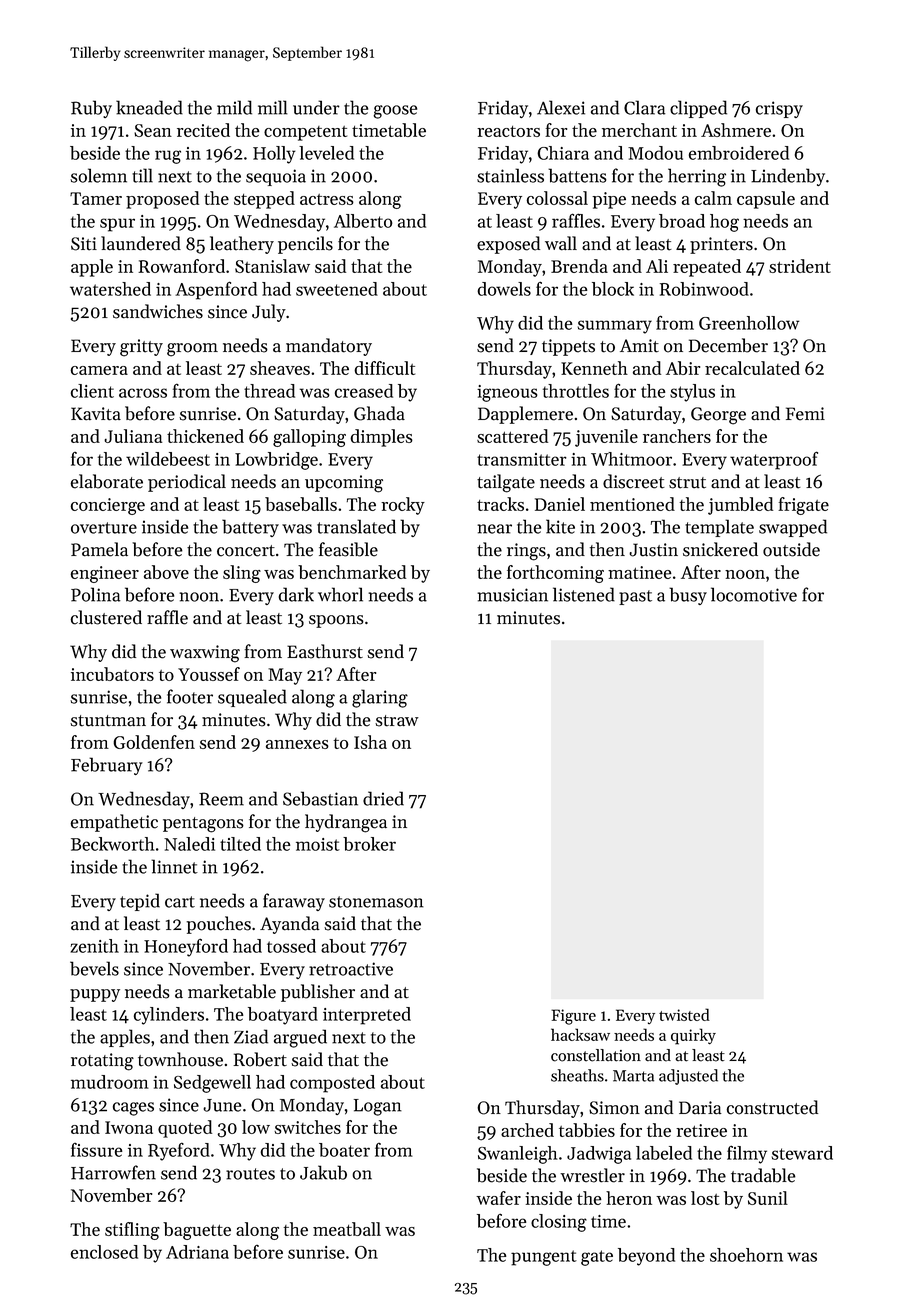 The width and height of the image is (908, 1316). What do you see at coordinates (779, 109) in the image?
I see `crispy` at bounding box center [779, 109].
